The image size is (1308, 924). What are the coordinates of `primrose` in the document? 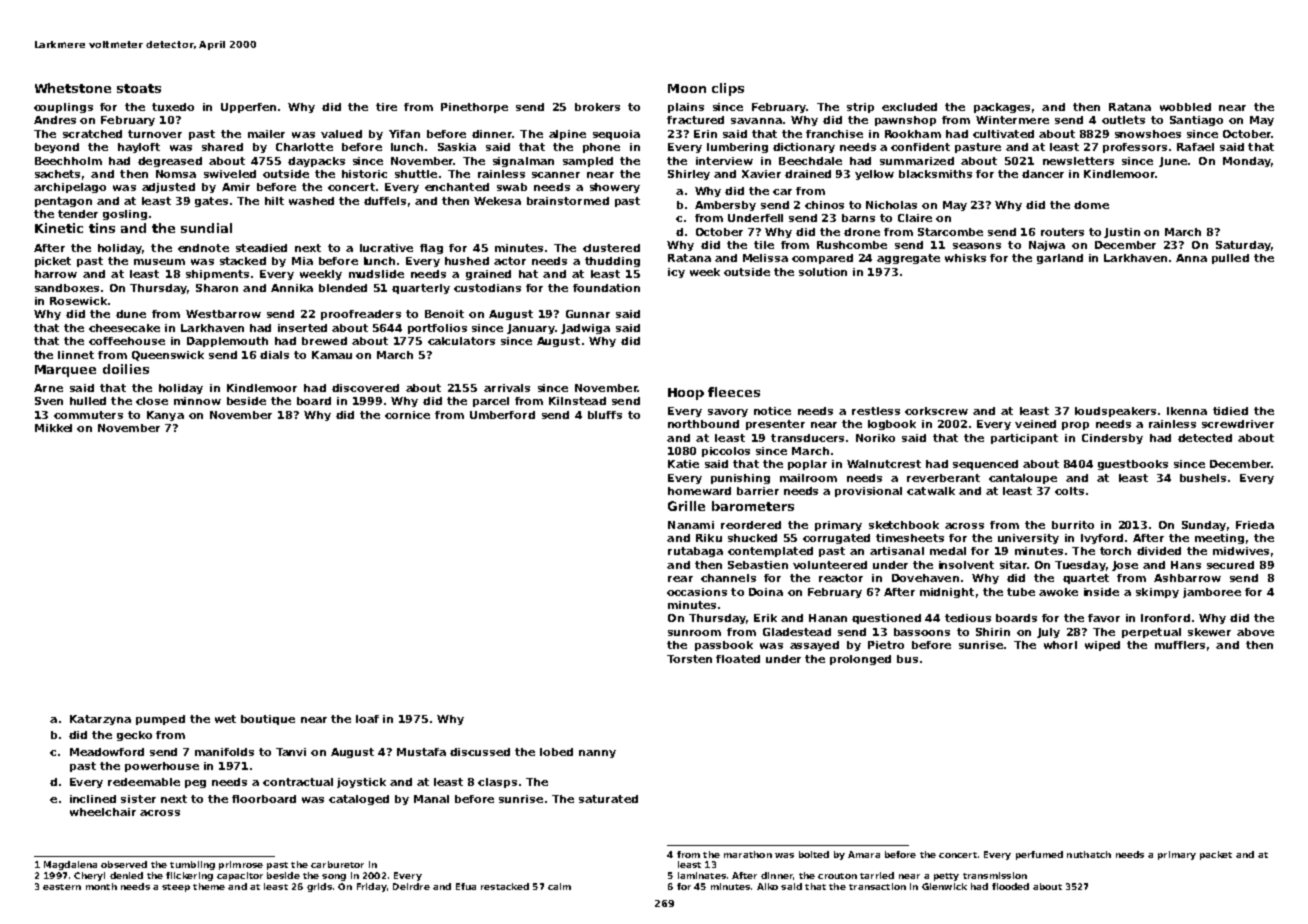 It's located at (241, 865).
